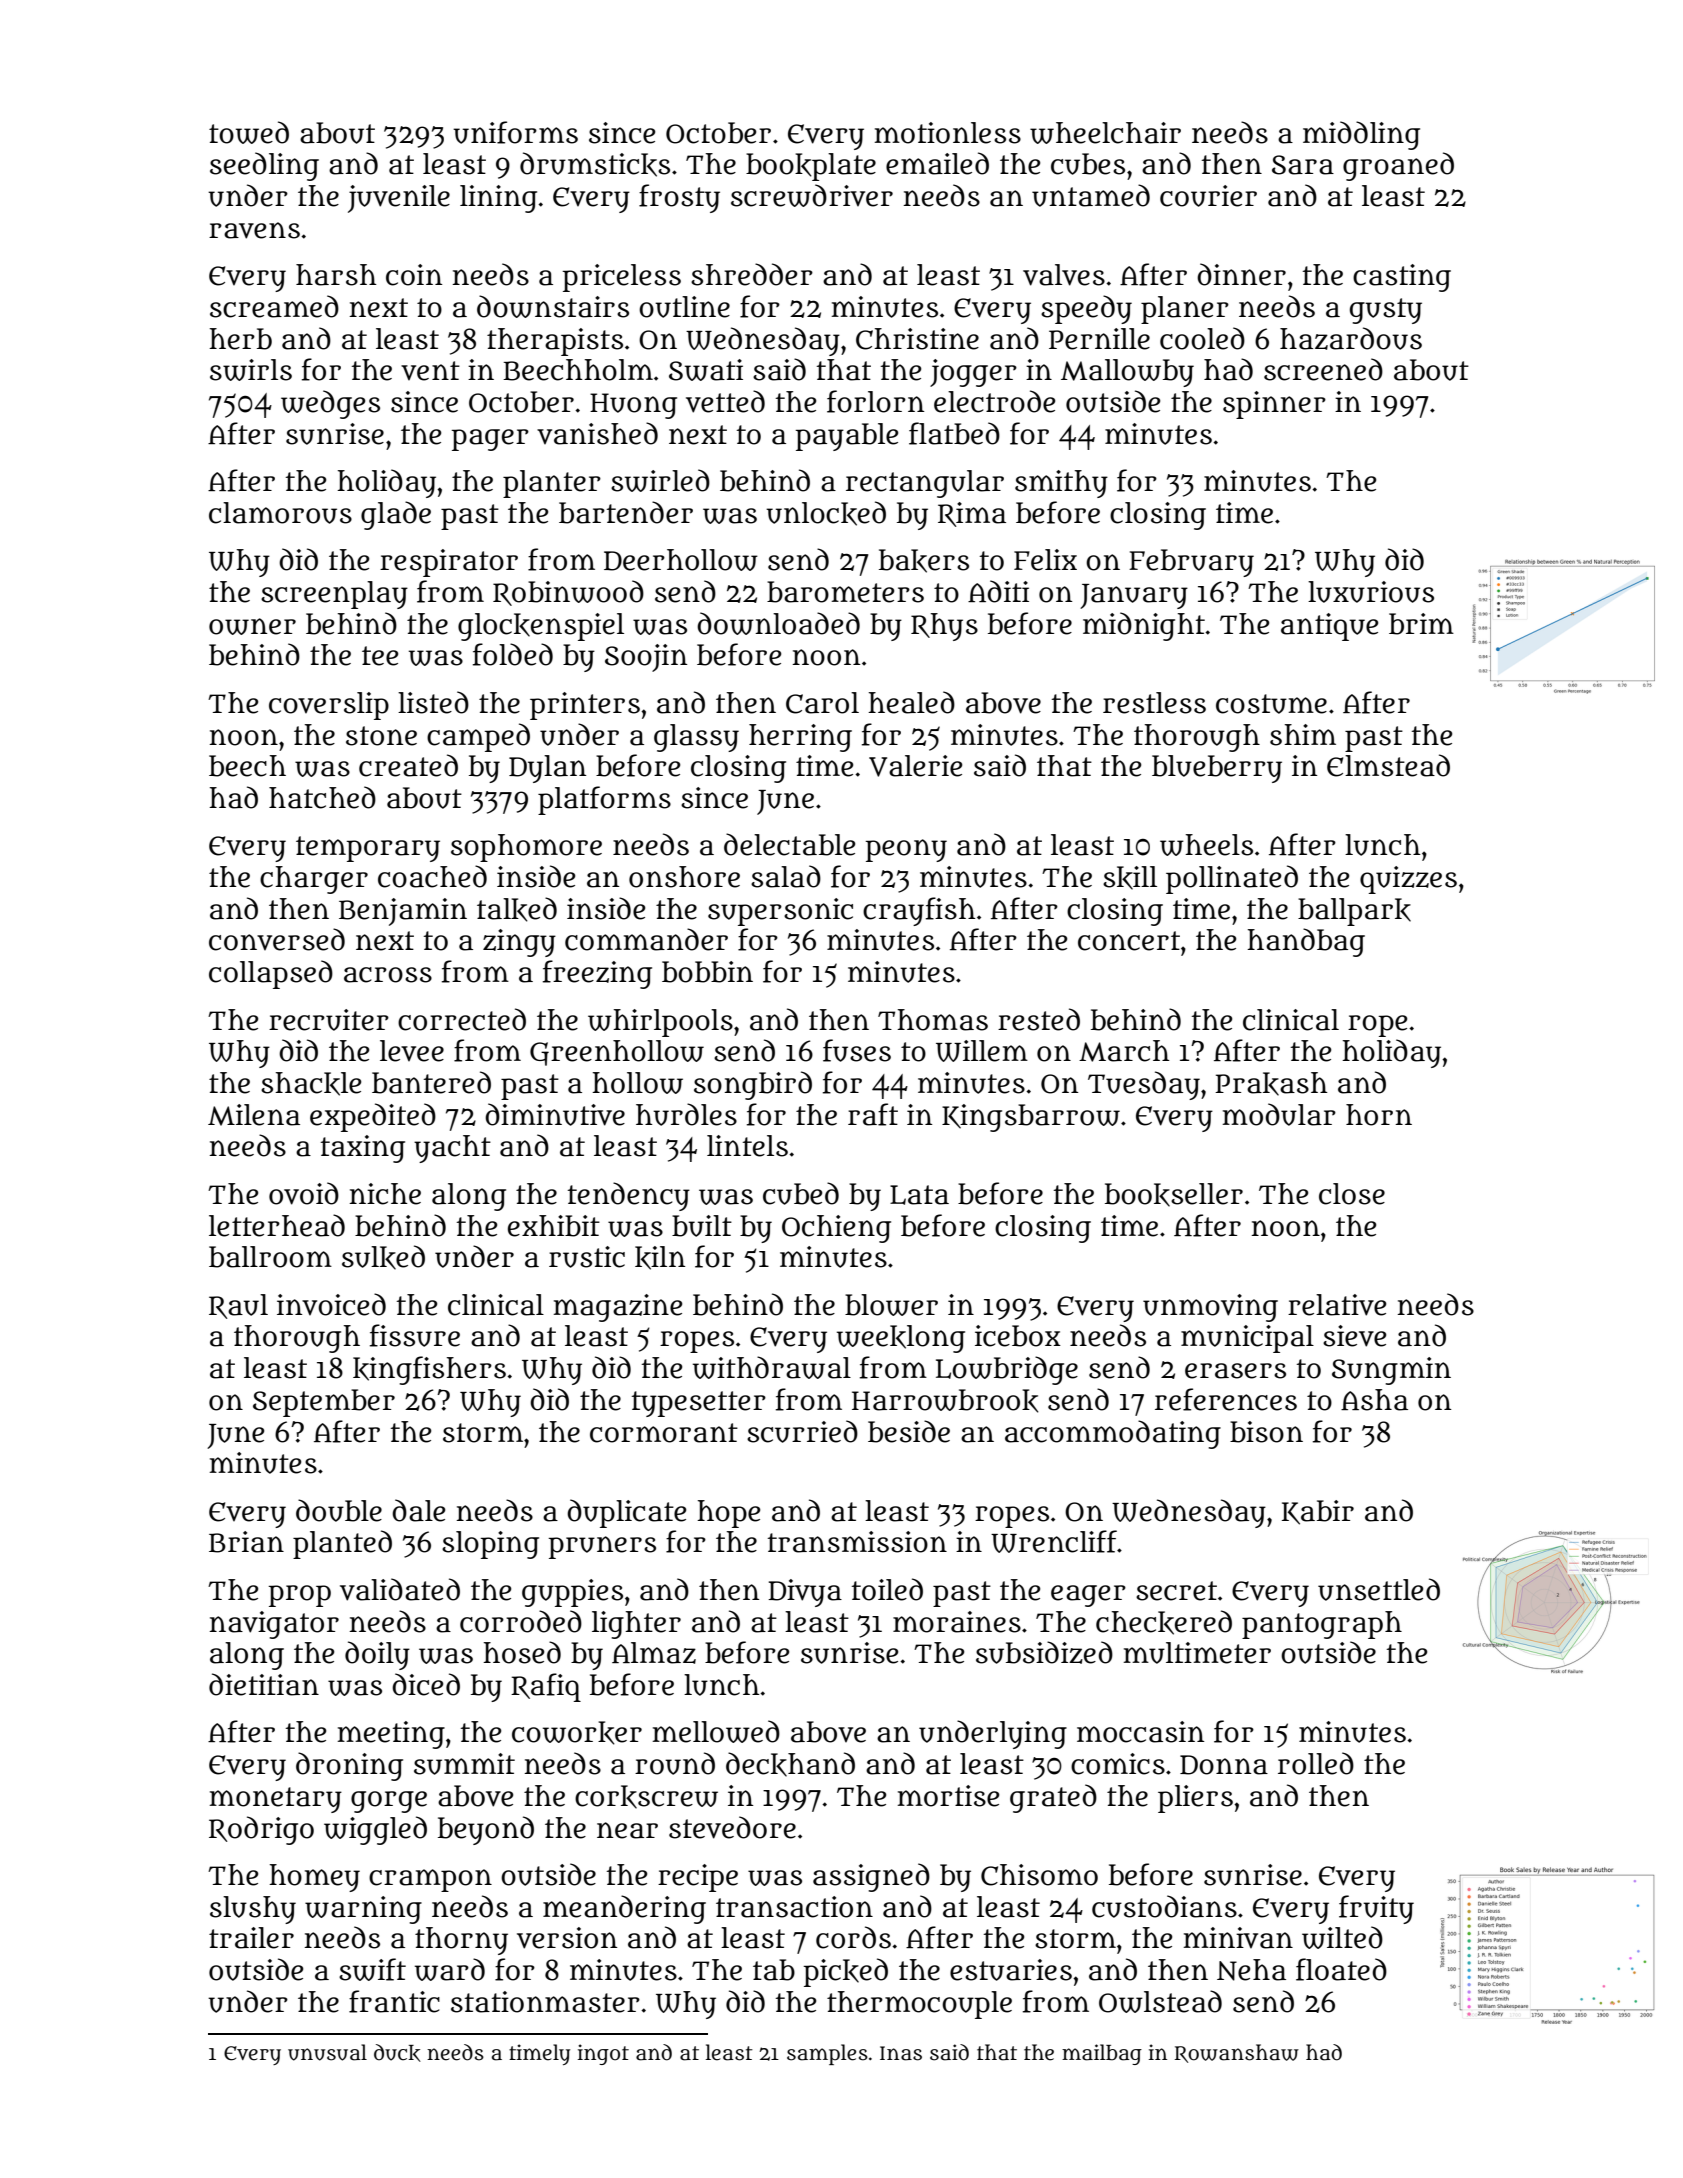 Image resolution: width=1683 pixels, height=2178 pixels. What do you see at coordinates (394, 2001) in the screenshot?
I see `frantic` at bounding box center [394, 2001].
